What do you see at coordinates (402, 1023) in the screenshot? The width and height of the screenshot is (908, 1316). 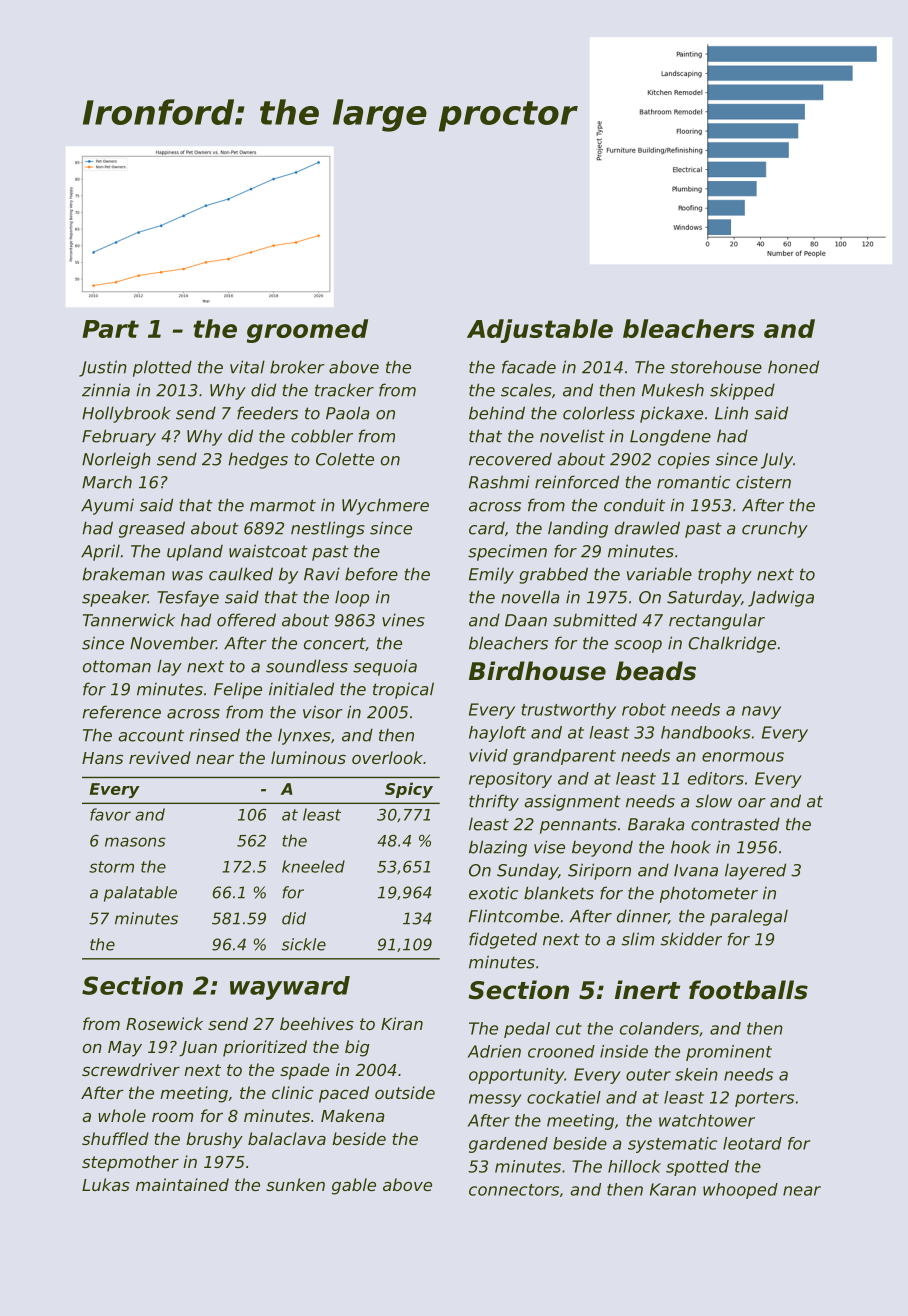 I see `Kiran` at bounding box center [402, 1023].
